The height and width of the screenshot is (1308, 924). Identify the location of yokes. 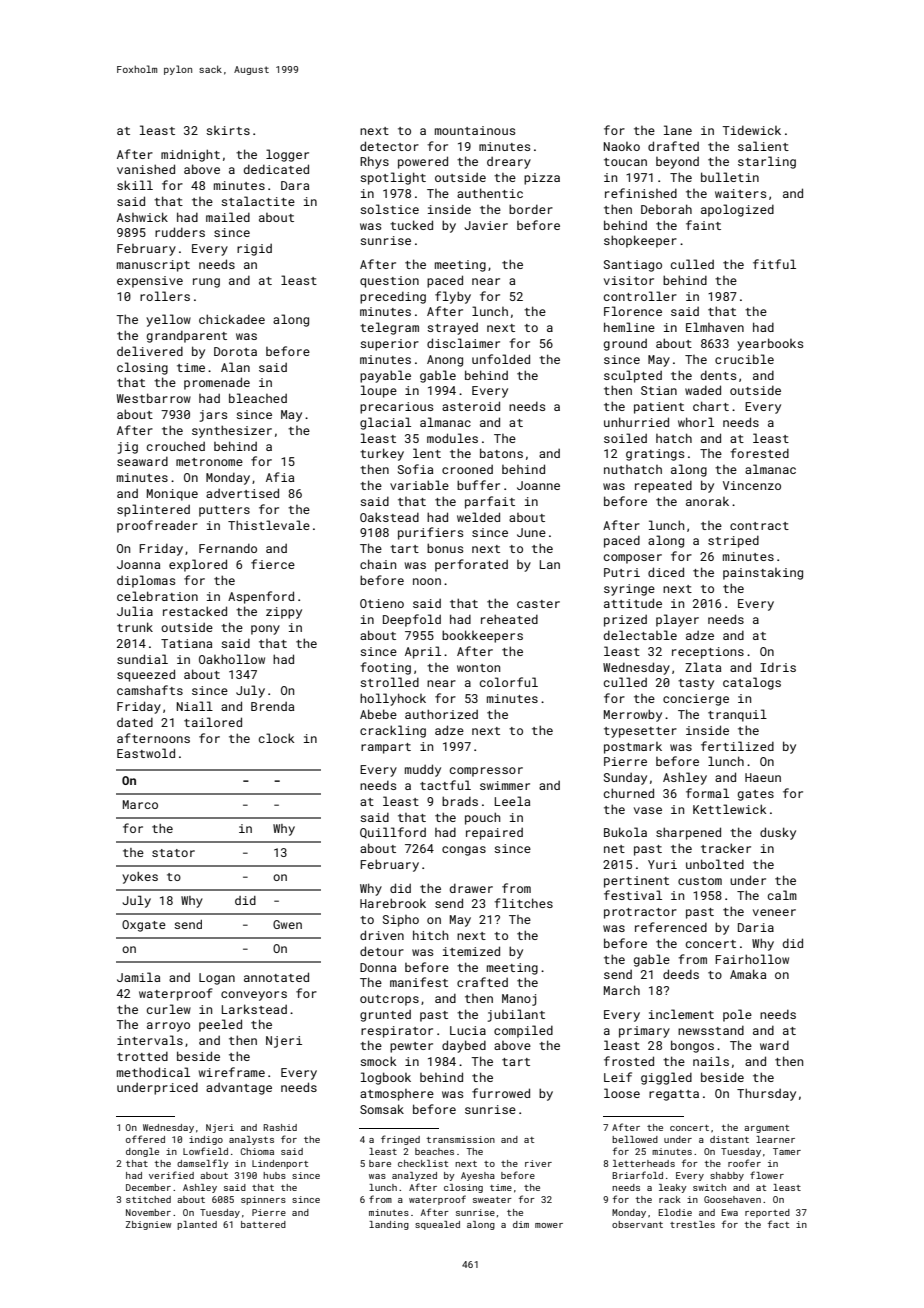
(140, 878).
